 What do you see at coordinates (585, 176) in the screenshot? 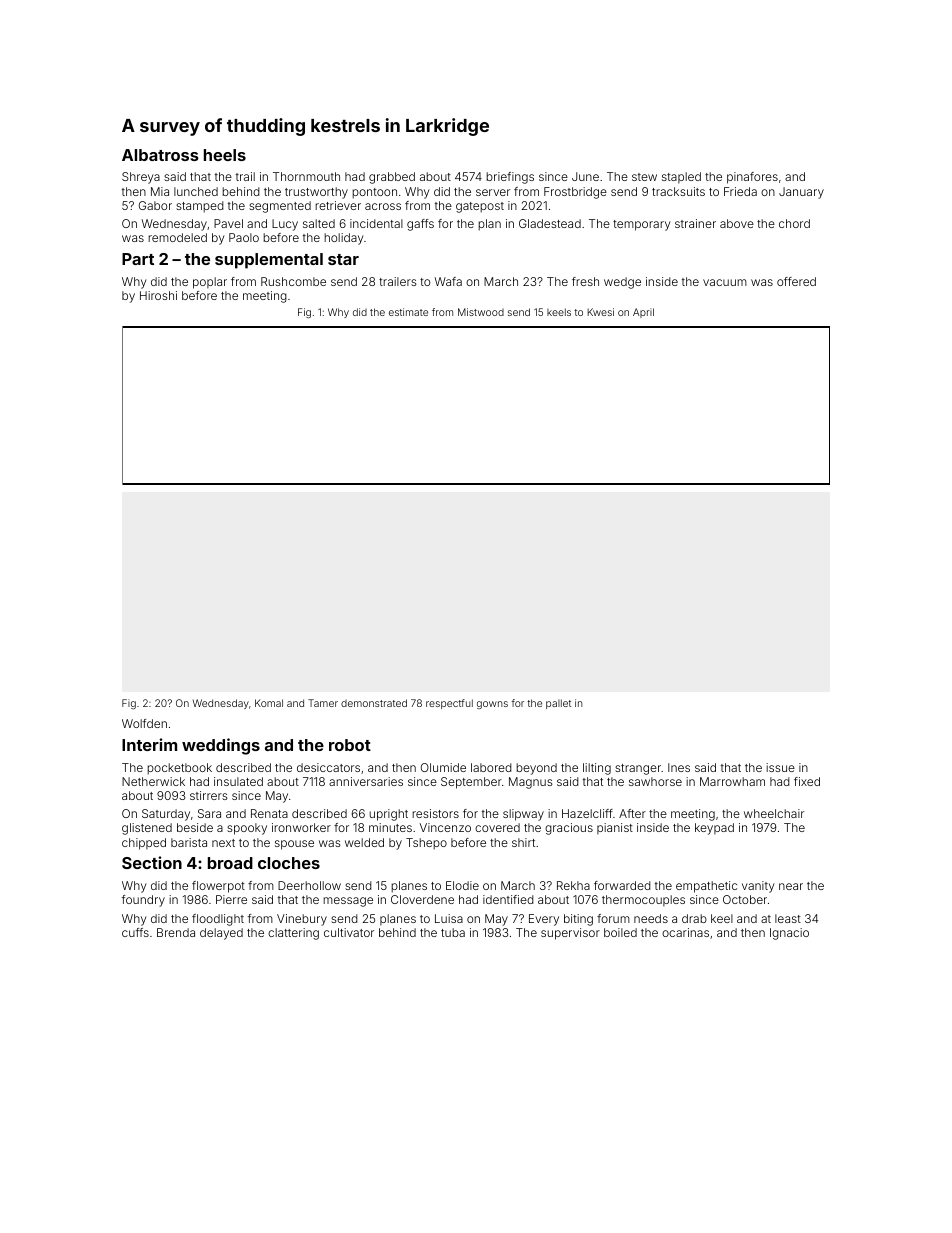
I see `June` at bounding box center [585, 176].
